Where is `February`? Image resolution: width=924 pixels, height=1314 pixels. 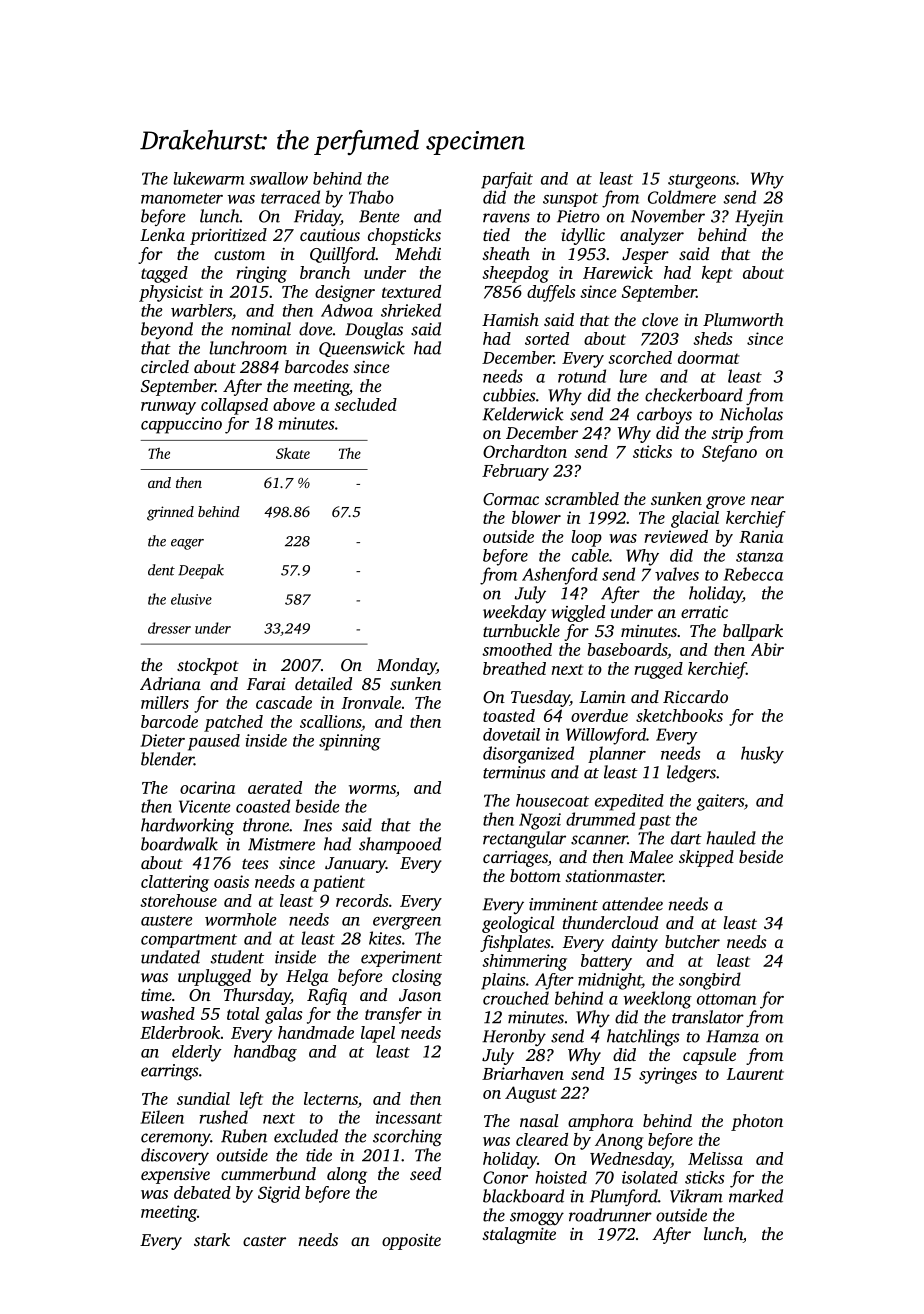 February is located at coordinates (515, 472).
